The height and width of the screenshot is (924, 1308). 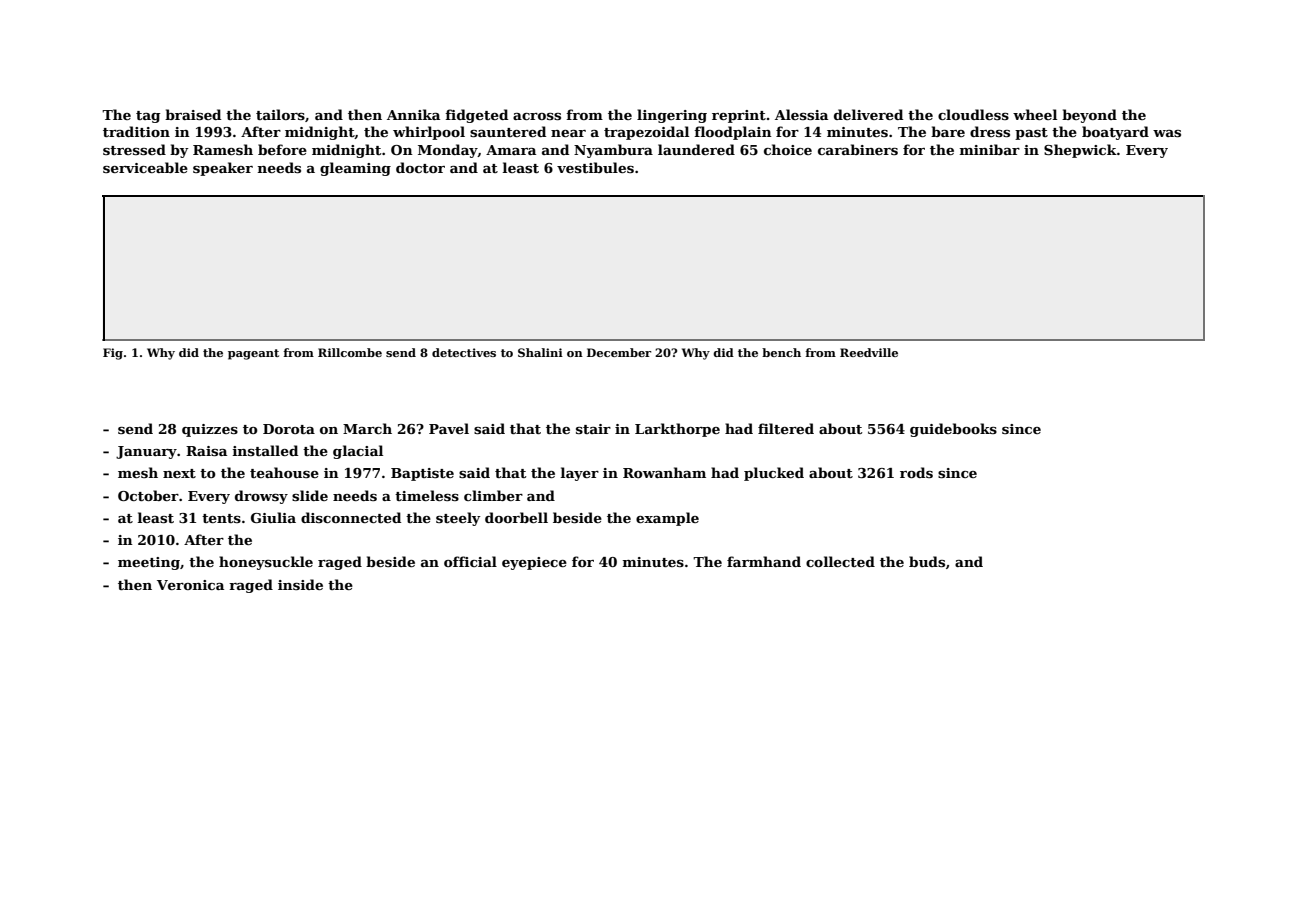 What do you see at coordinates (534, 563) in the screenshot?
I see `eyepiece` at bounding box center [534, 563].
